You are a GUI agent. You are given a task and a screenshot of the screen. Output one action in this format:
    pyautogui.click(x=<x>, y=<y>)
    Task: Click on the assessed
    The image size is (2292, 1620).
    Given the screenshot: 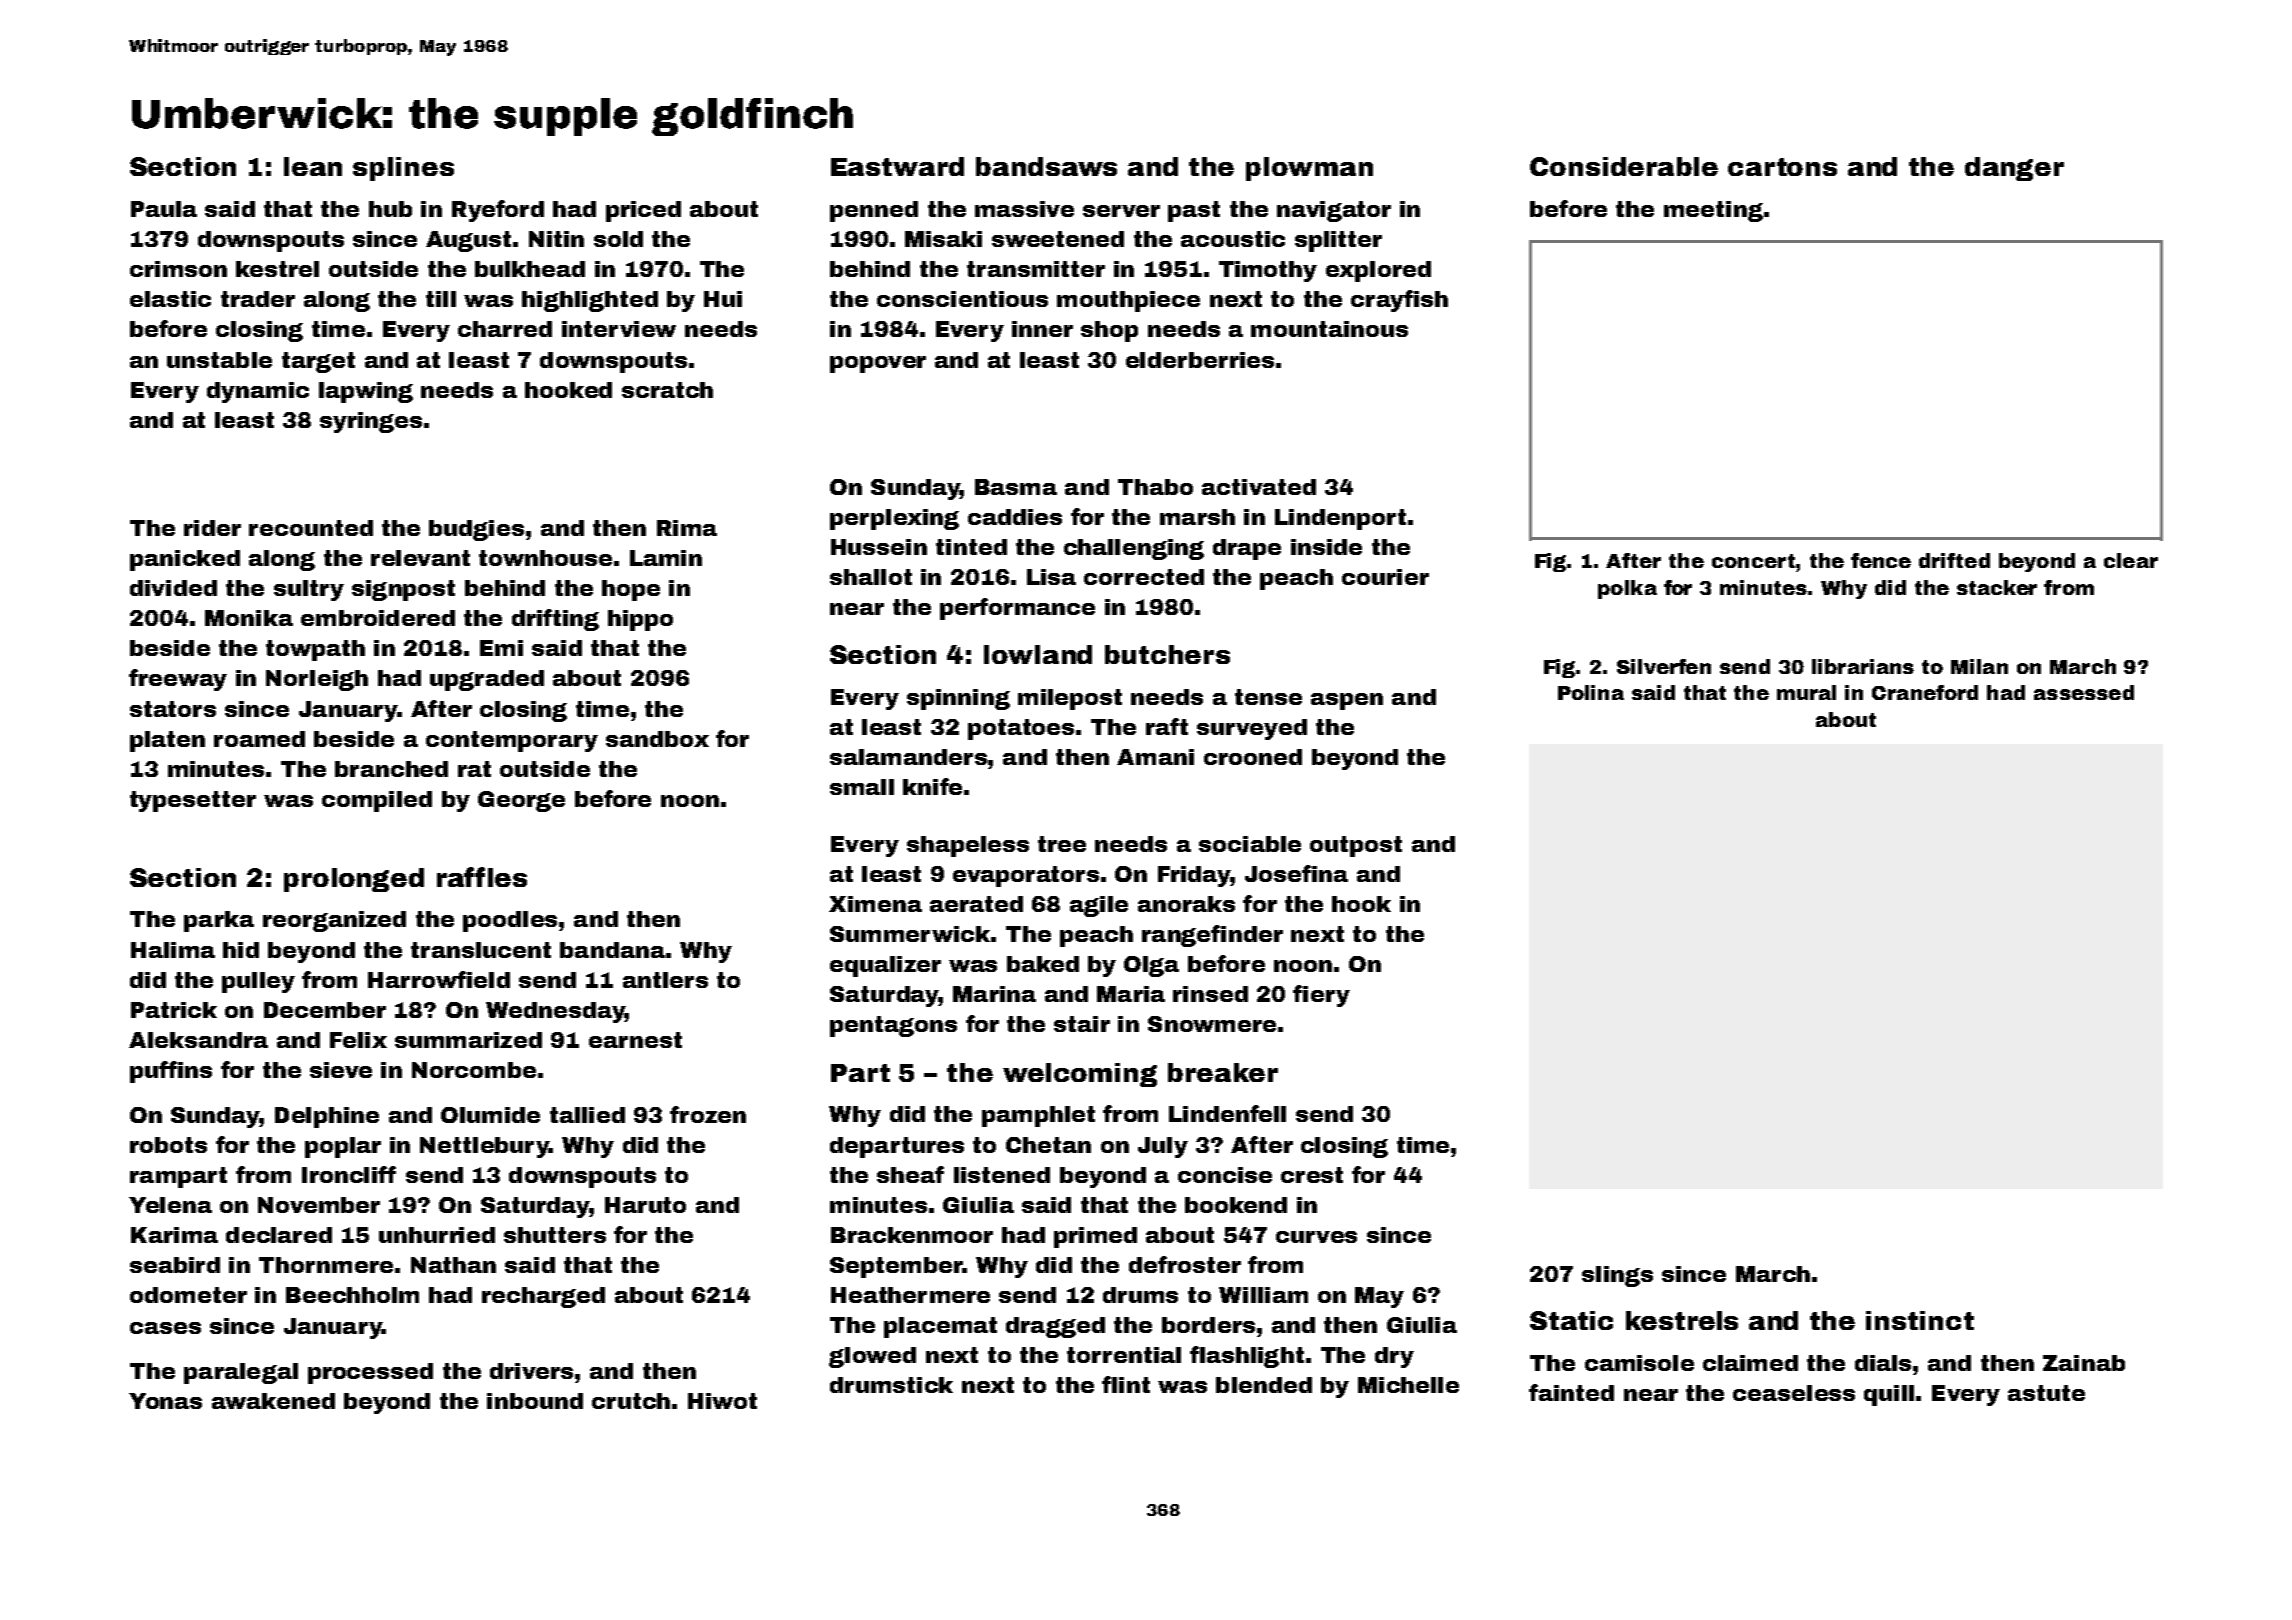 What is the action you would take?
    pyautogui.click(x=2084, y=692)
